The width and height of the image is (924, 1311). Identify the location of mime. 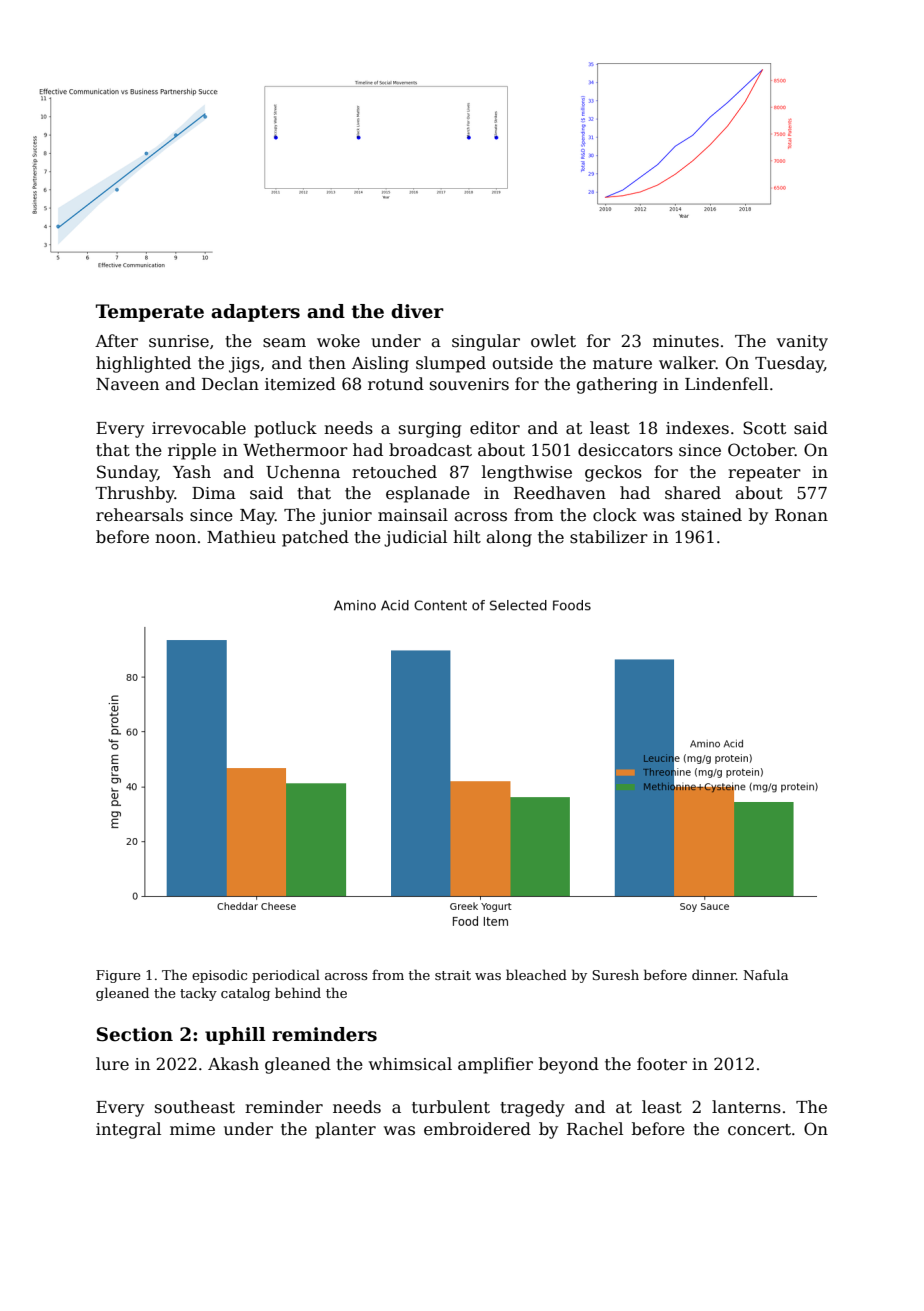
(192, 1129).
